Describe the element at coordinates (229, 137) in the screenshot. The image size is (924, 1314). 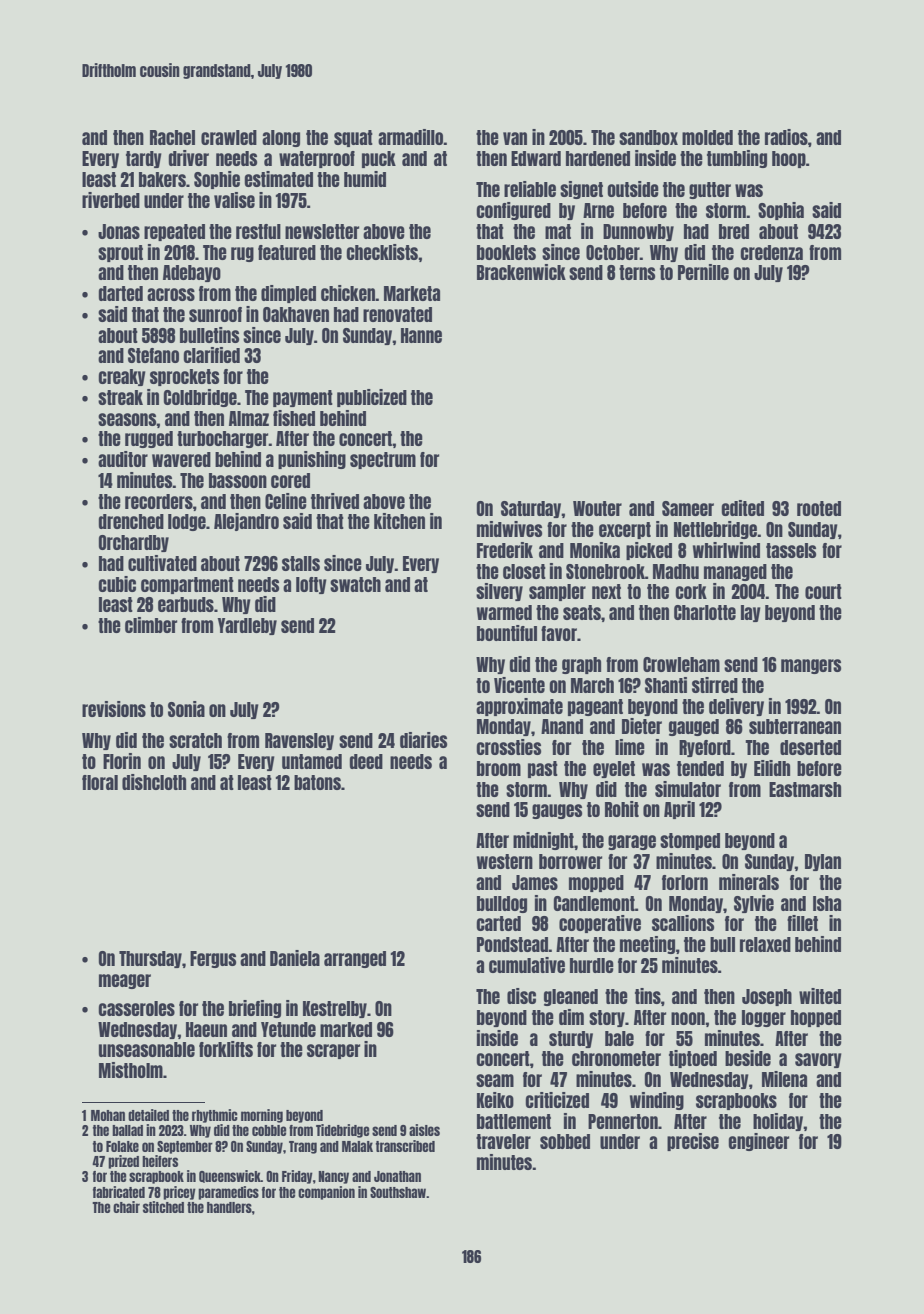
I see `crawled` at that location.
